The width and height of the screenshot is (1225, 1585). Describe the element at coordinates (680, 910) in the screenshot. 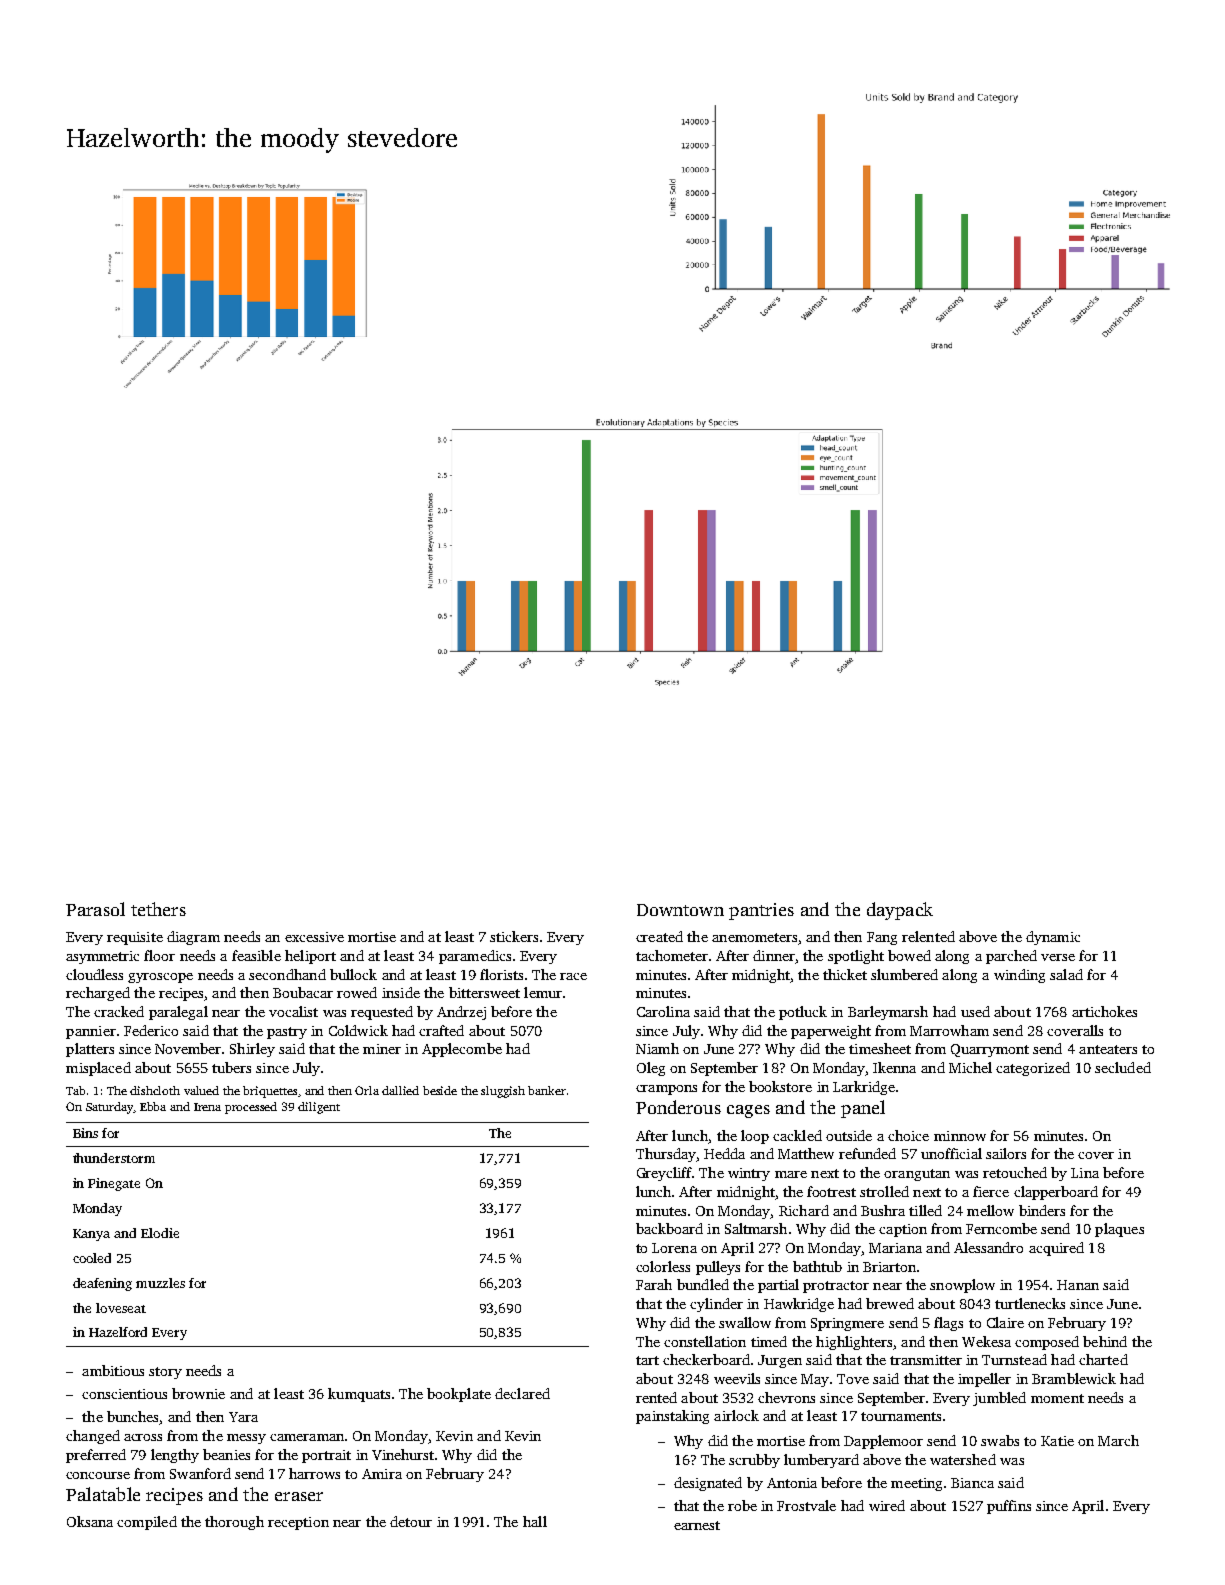

I see `Downtown` at that location.
